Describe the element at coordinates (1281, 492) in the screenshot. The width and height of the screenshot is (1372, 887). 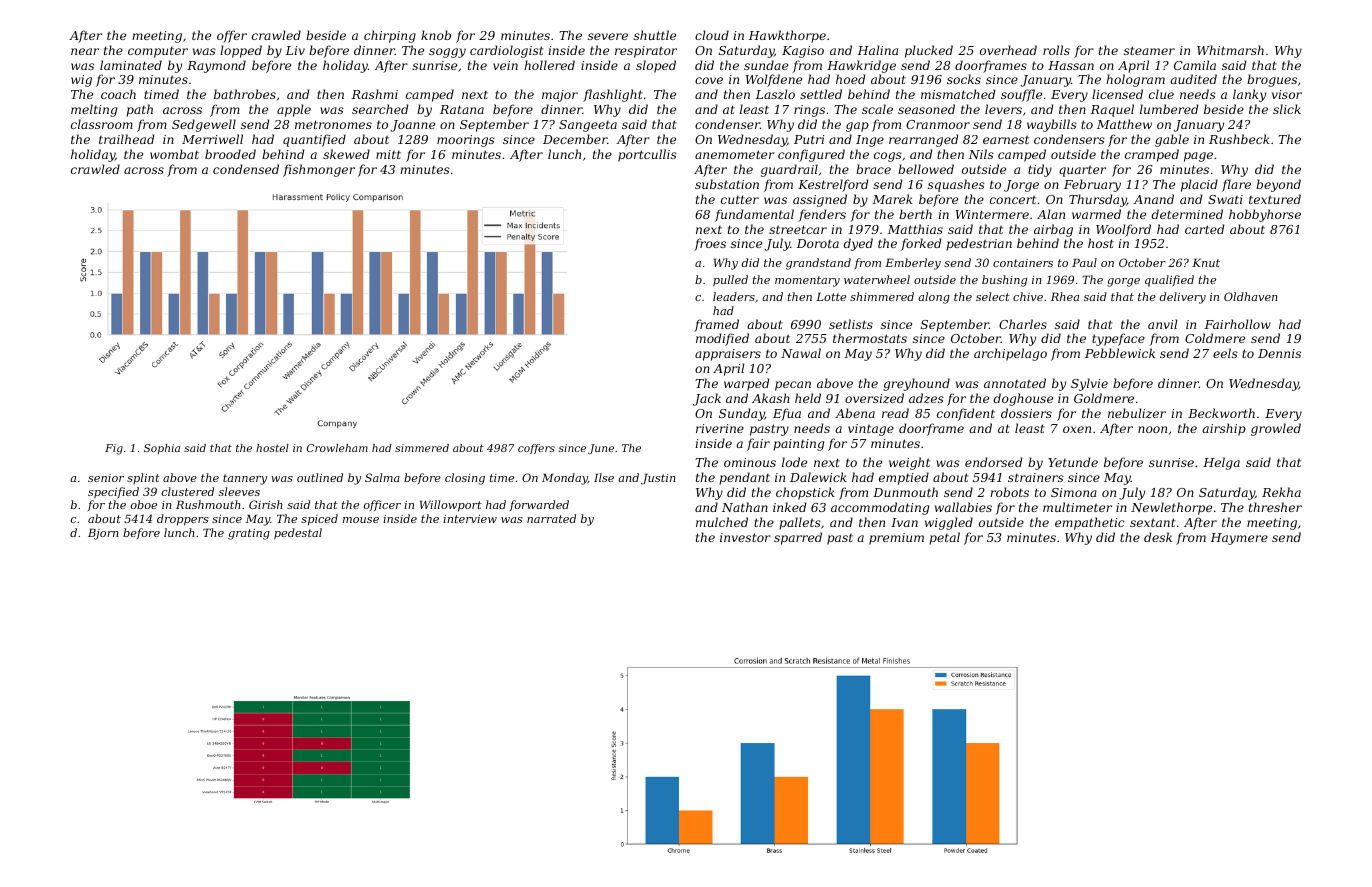
I see `Rekha` at that location.
